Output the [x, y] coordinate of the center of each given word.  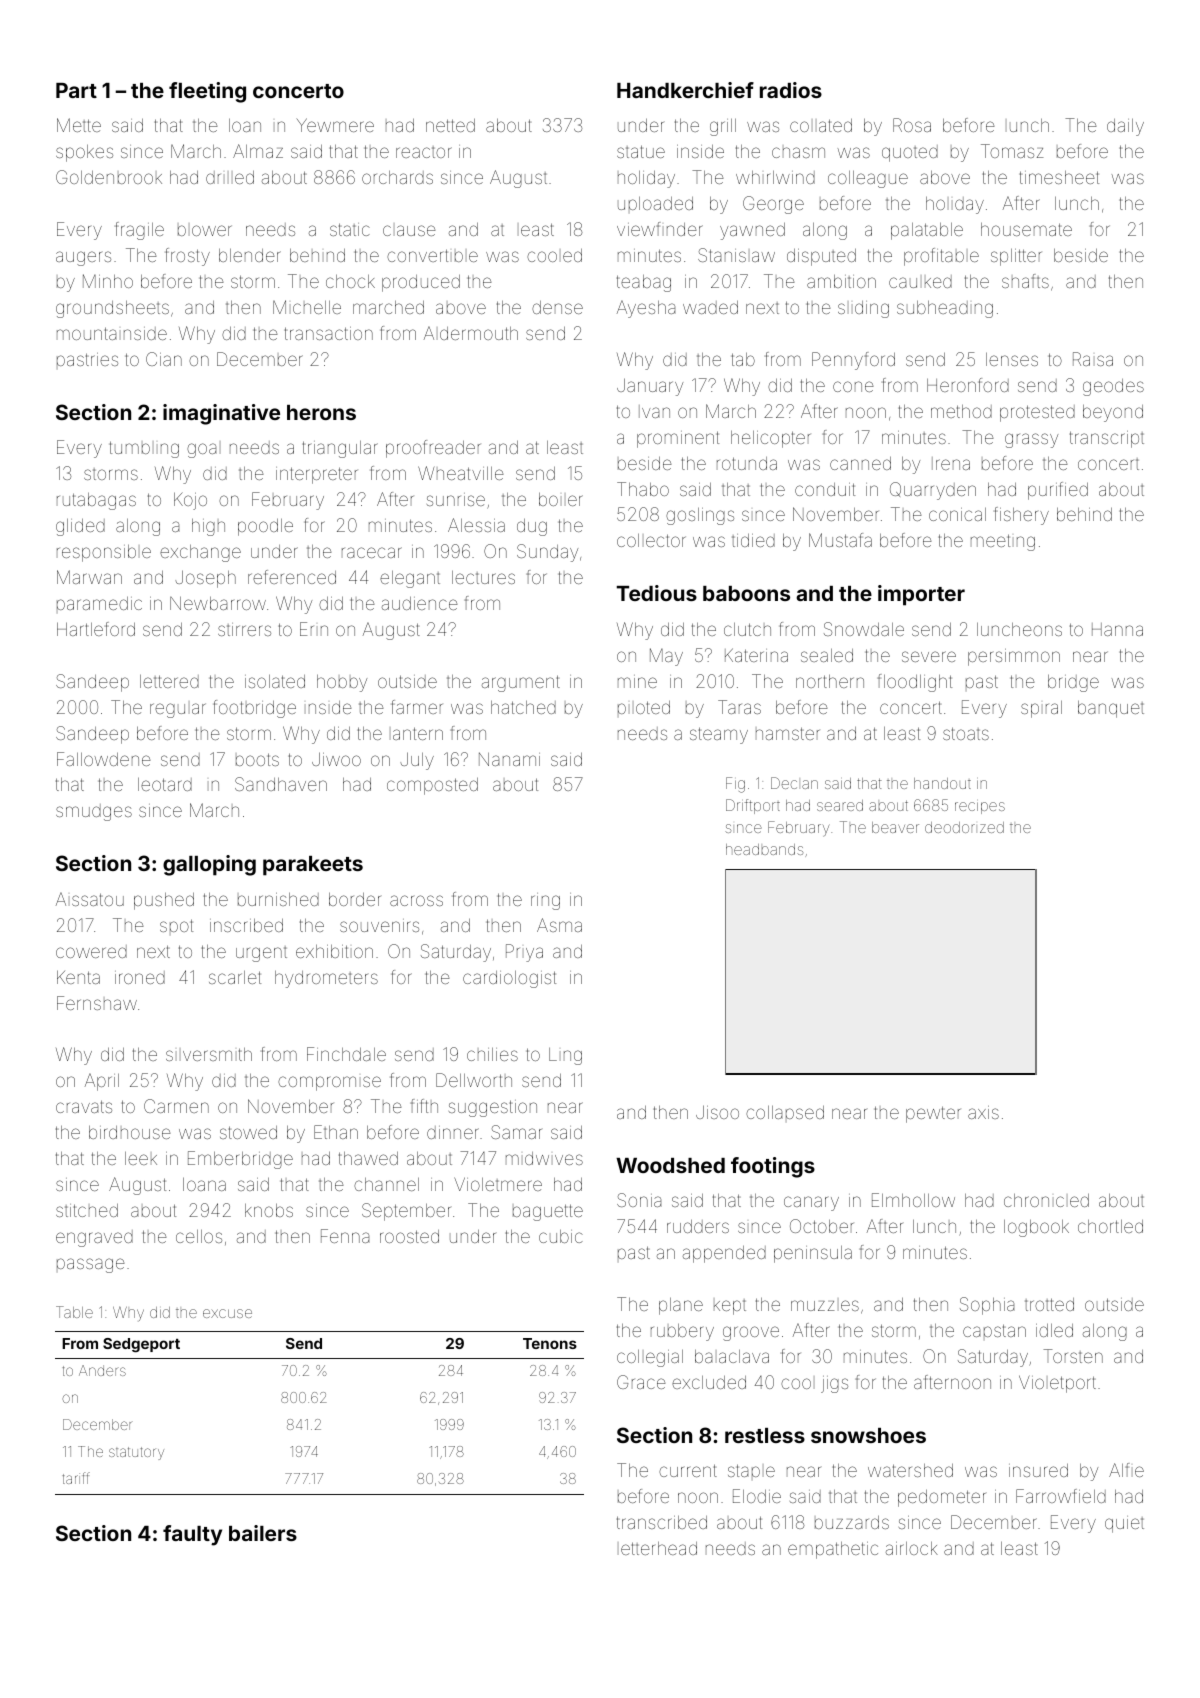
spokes [84, 153]
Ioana [204, 1184]
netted [450, 125]
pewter [933, 1114]
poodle [265, 527]
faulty [192, 1535]
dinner [453, 1132]
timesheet [1059, 177]
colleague [868, 179]
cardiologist [509, 979]
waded [710, 307]
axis [983, 1112]
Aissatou [90, 899]
